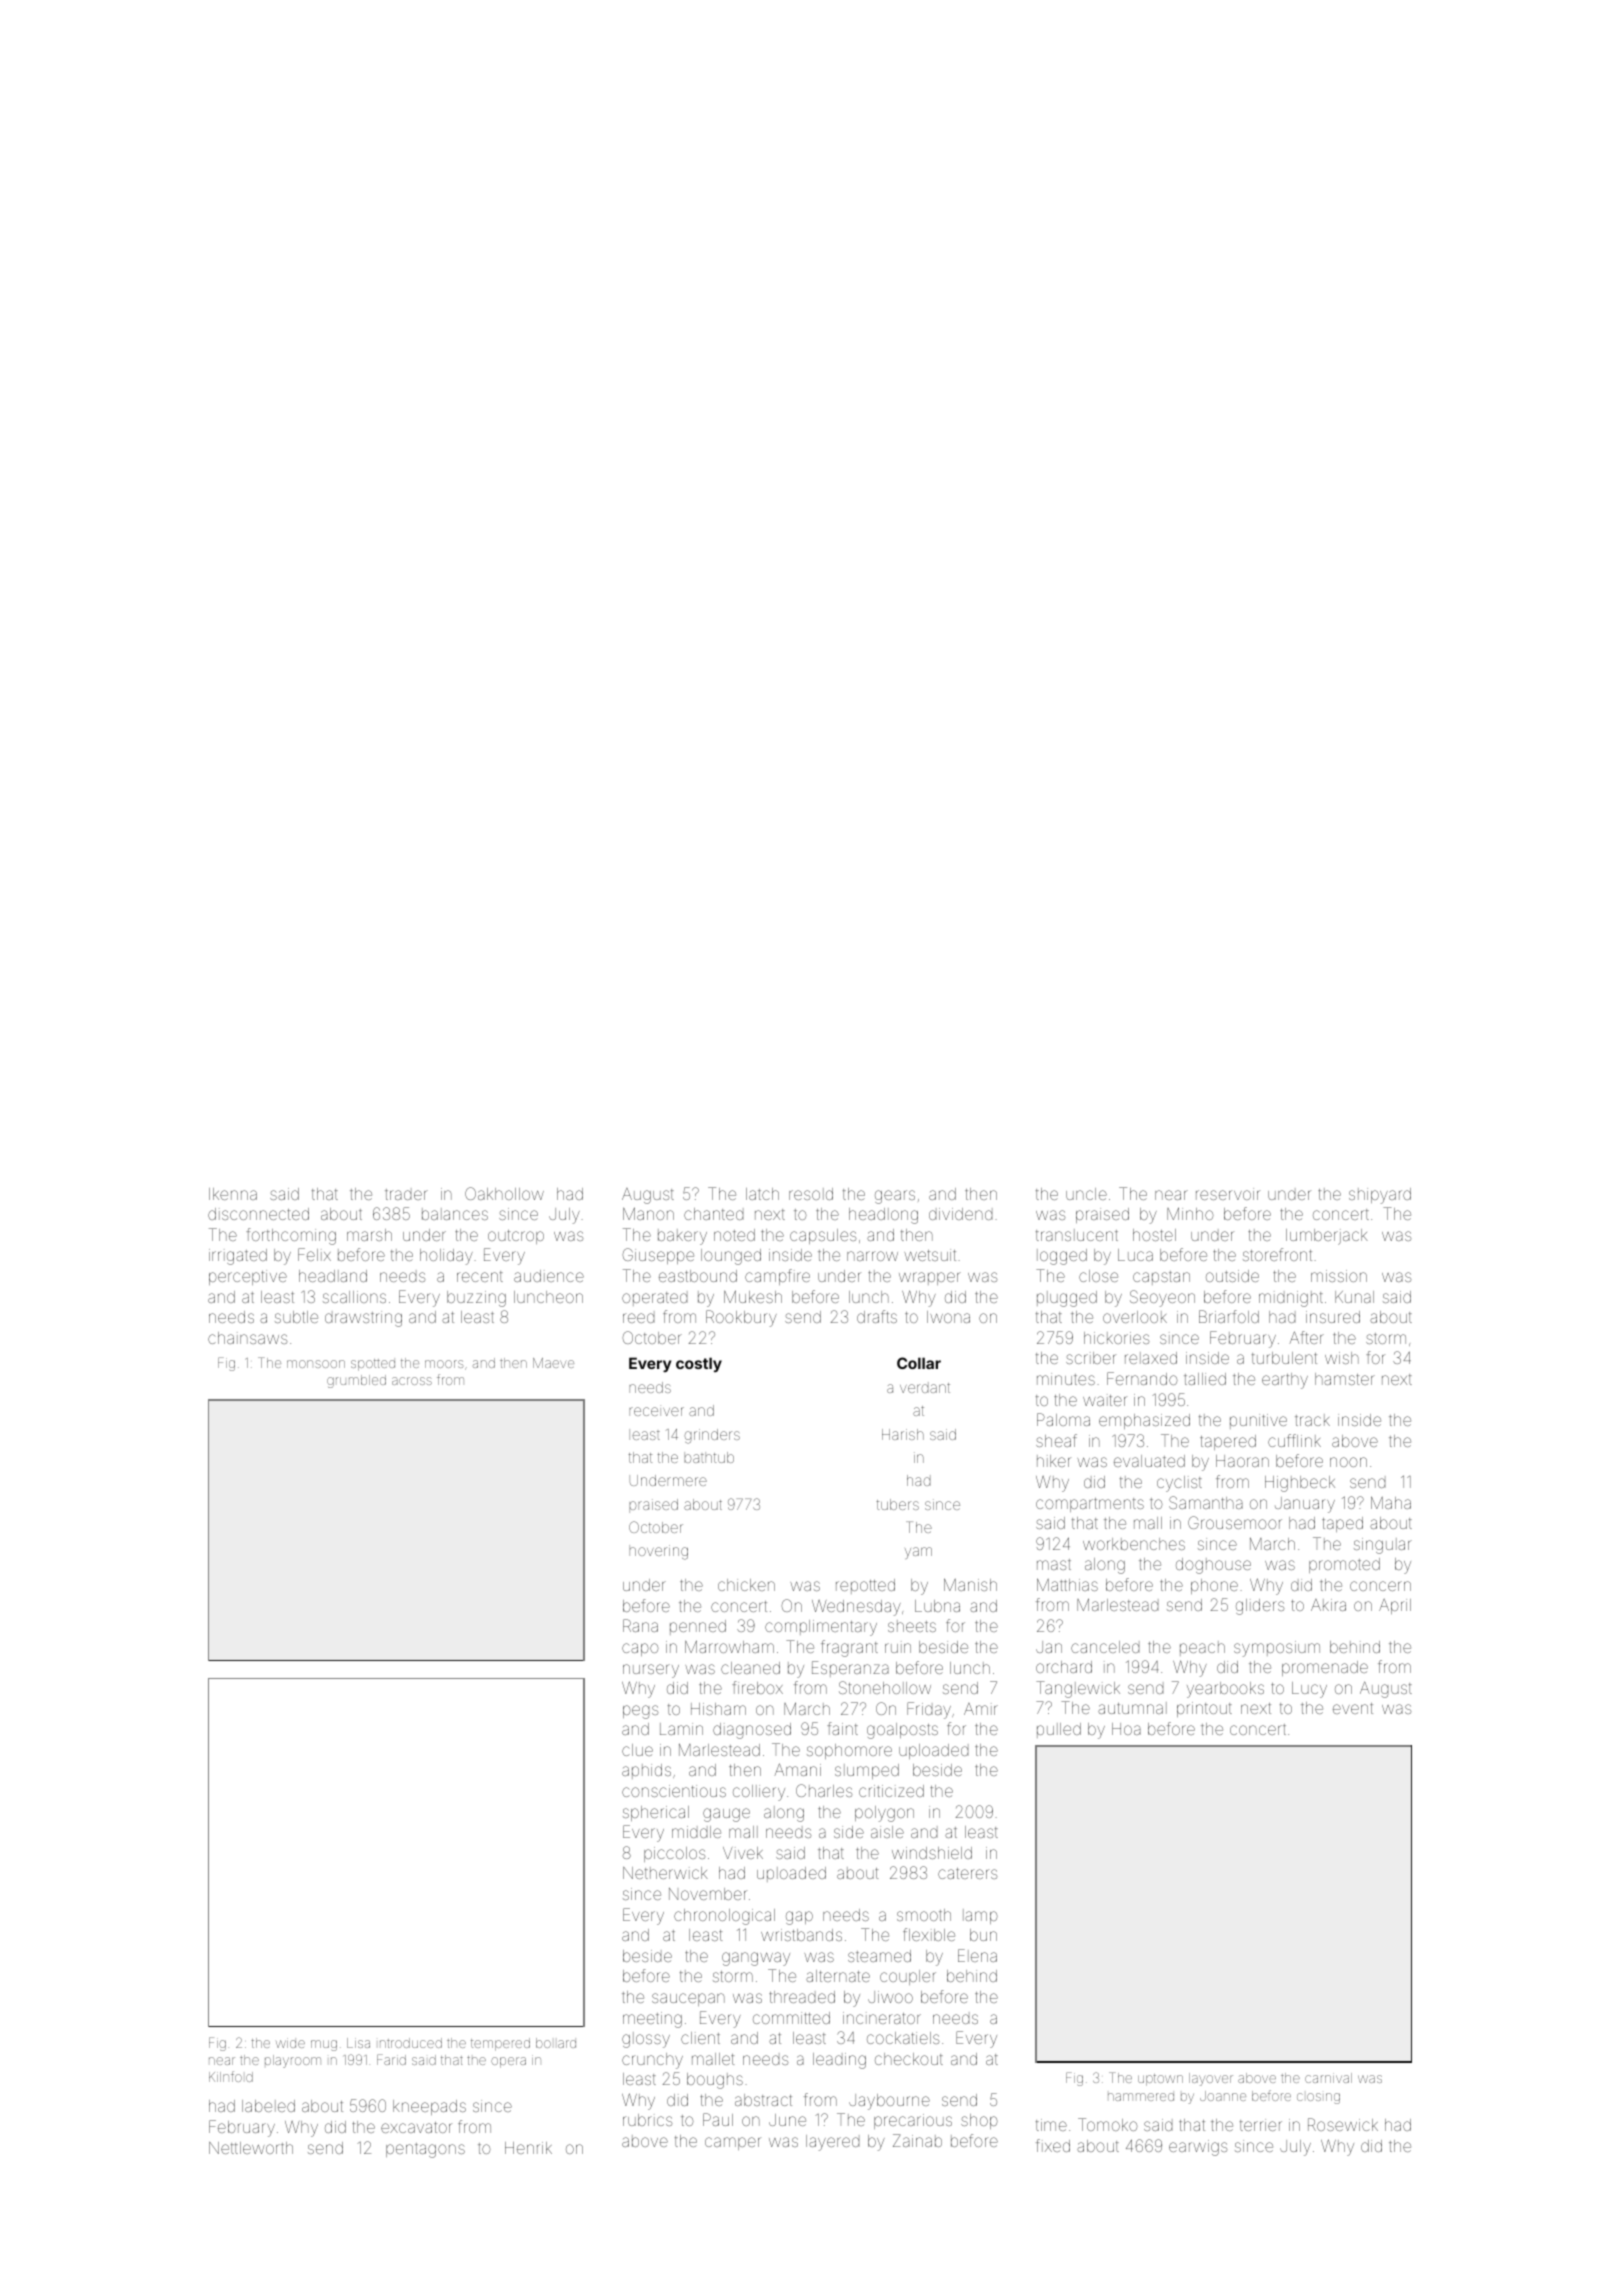  Describe the element at coordinates (879, 1956) in the document. I see `steamed` at that location.
